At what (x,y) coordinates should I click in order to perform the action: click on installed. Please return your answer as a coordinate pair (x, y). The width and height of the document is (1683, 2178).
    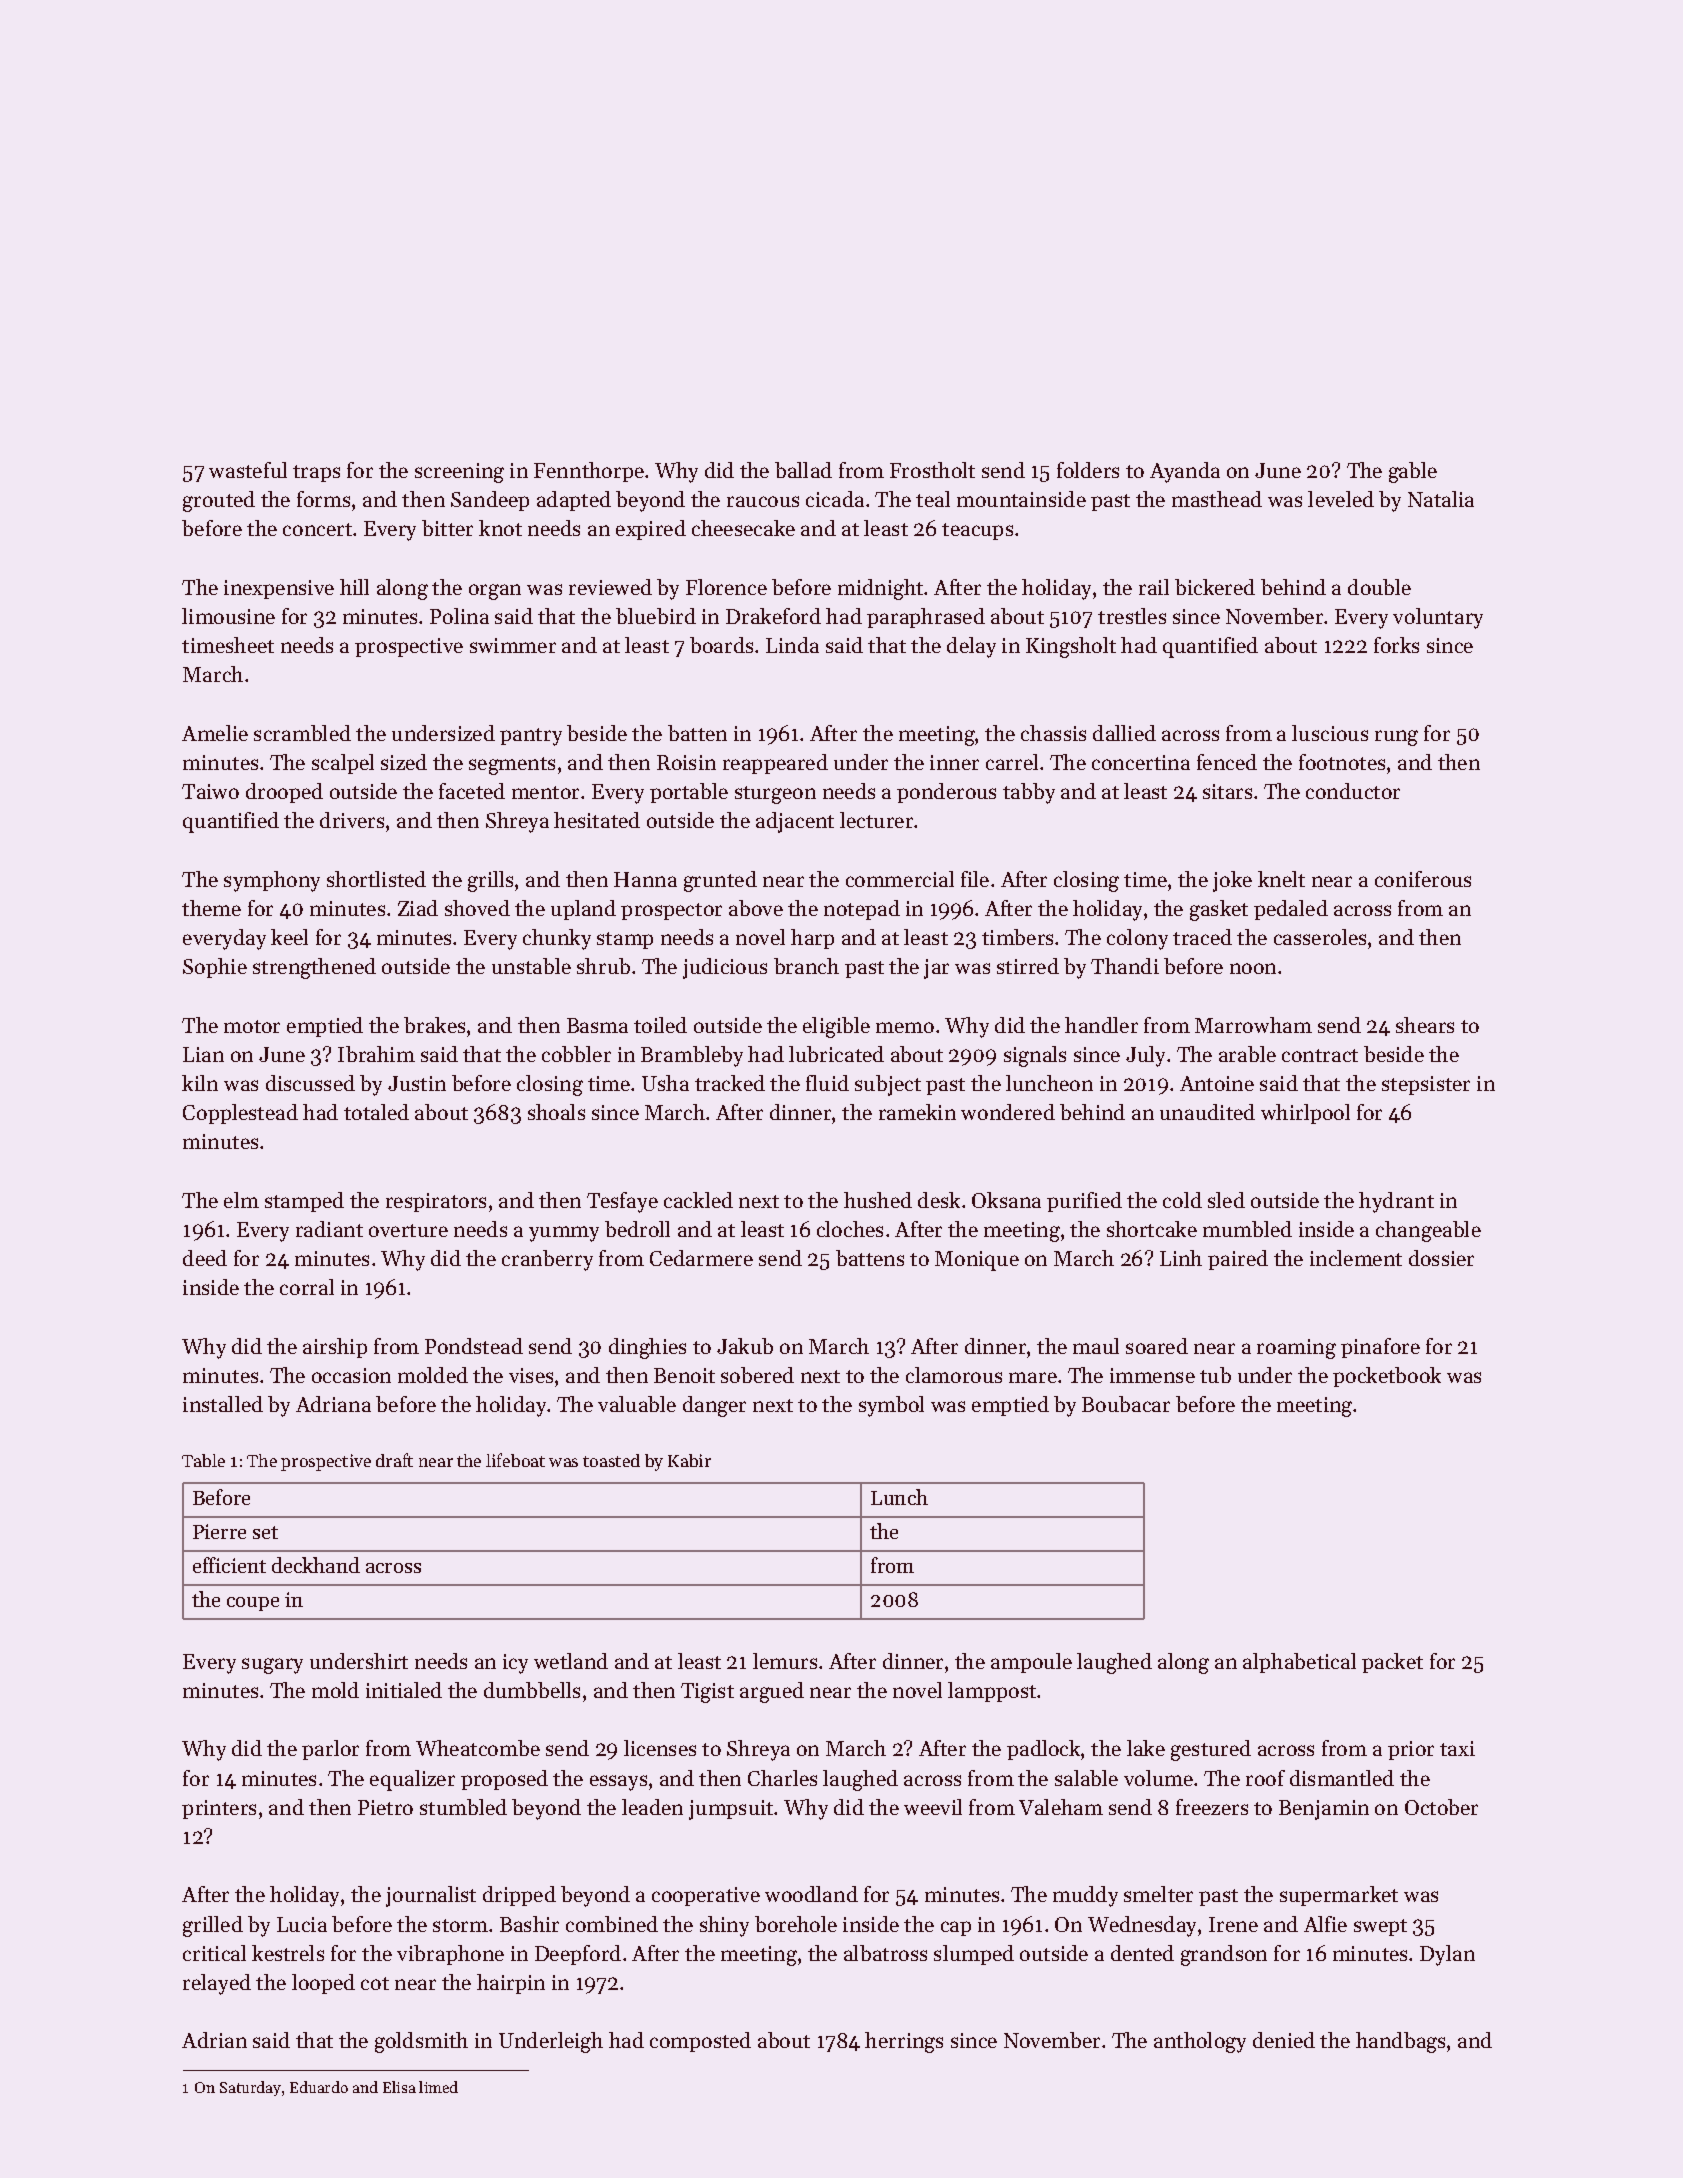
    Looking at the image, I should click on (223, 1404).
